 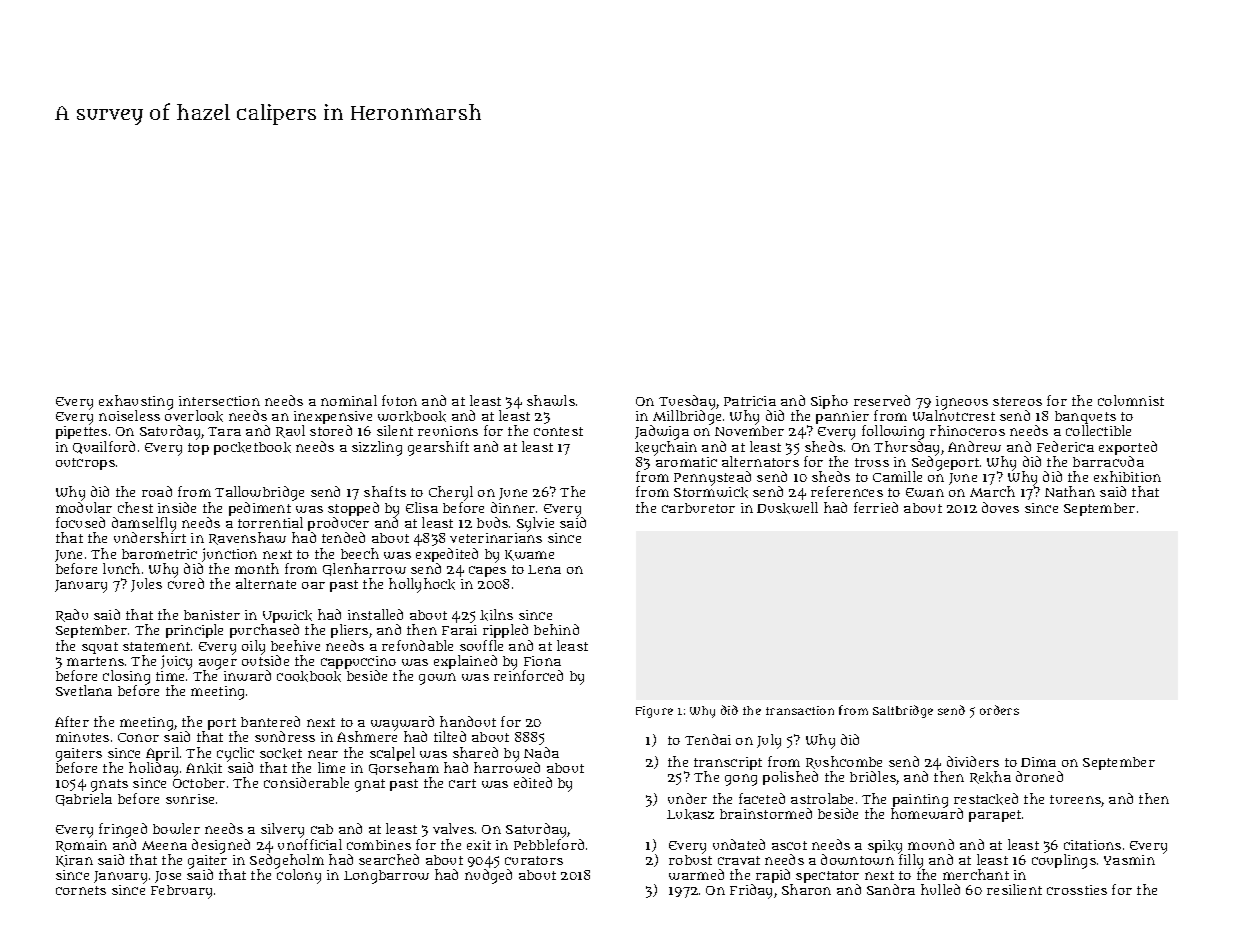 What do you see at coordinates (542, 661) in the screenshot?
I see `Fiona` at bounding box center [542, 661].
